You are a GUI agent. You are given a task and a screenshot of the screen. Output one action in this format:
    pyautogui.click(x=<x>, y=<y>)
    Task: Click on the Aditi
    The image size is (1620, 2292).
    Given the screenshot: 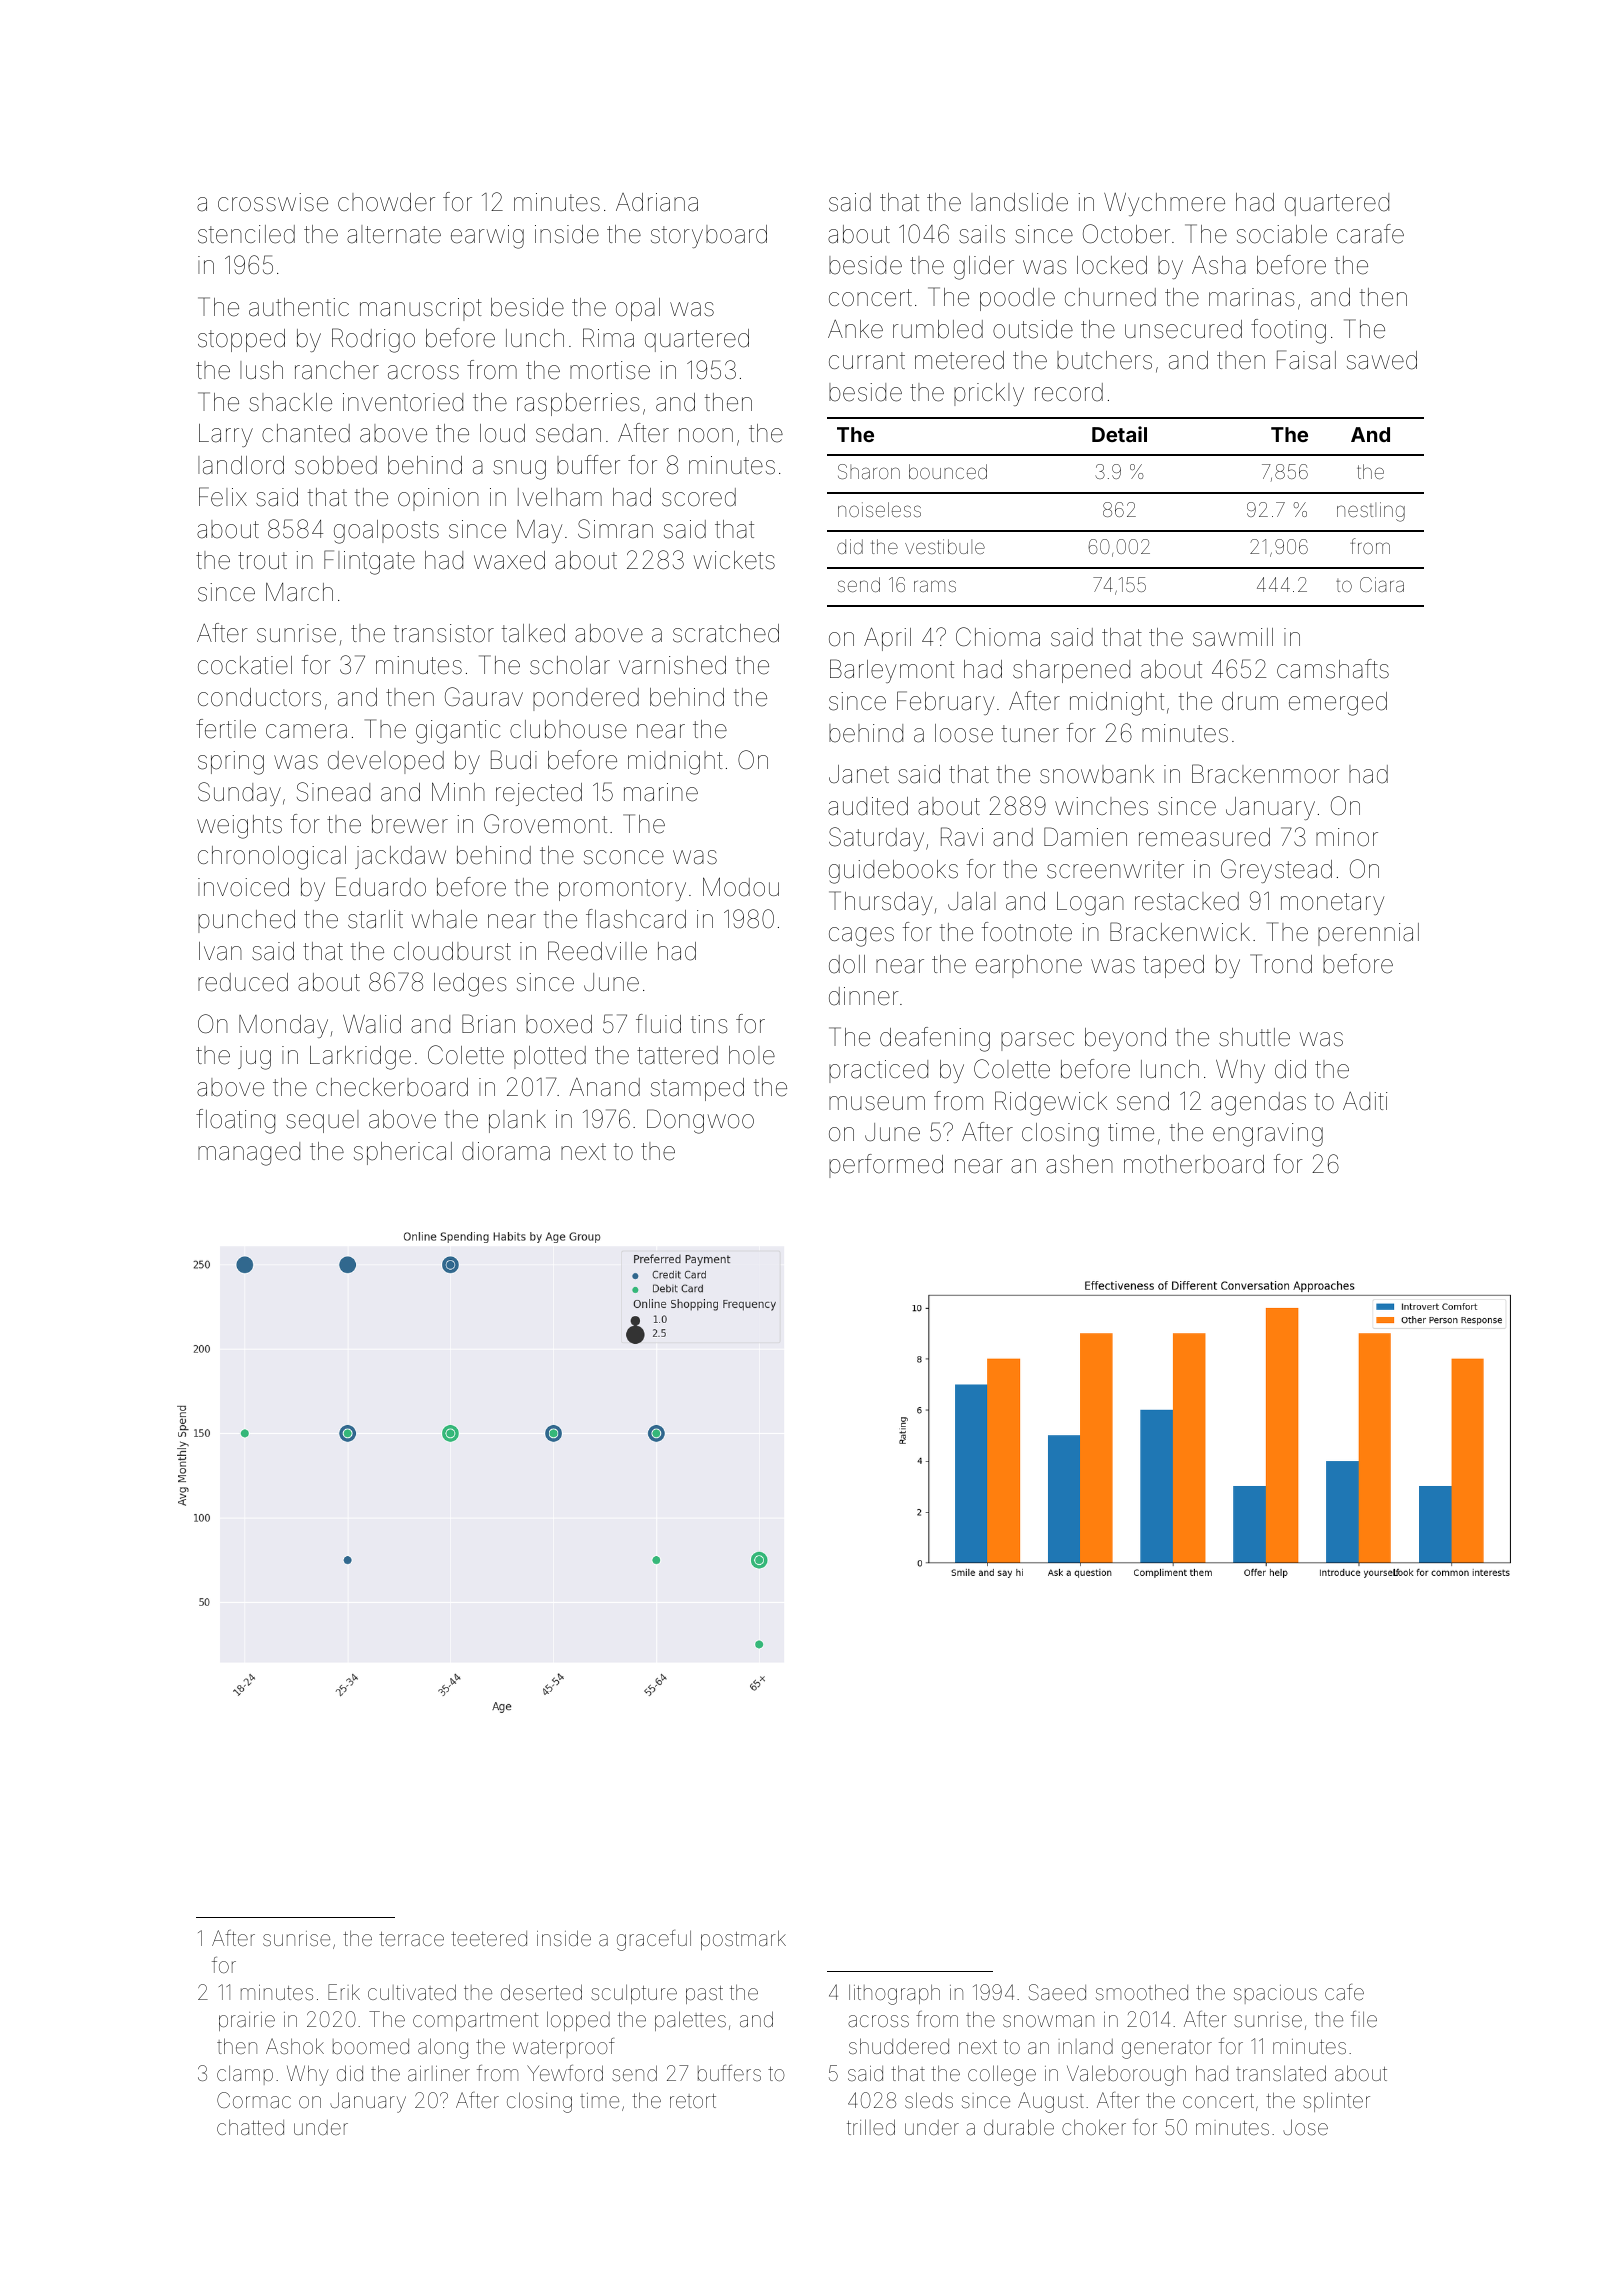 What is the action you would take?
    pyautogui.click(x=1365, y=1101)
